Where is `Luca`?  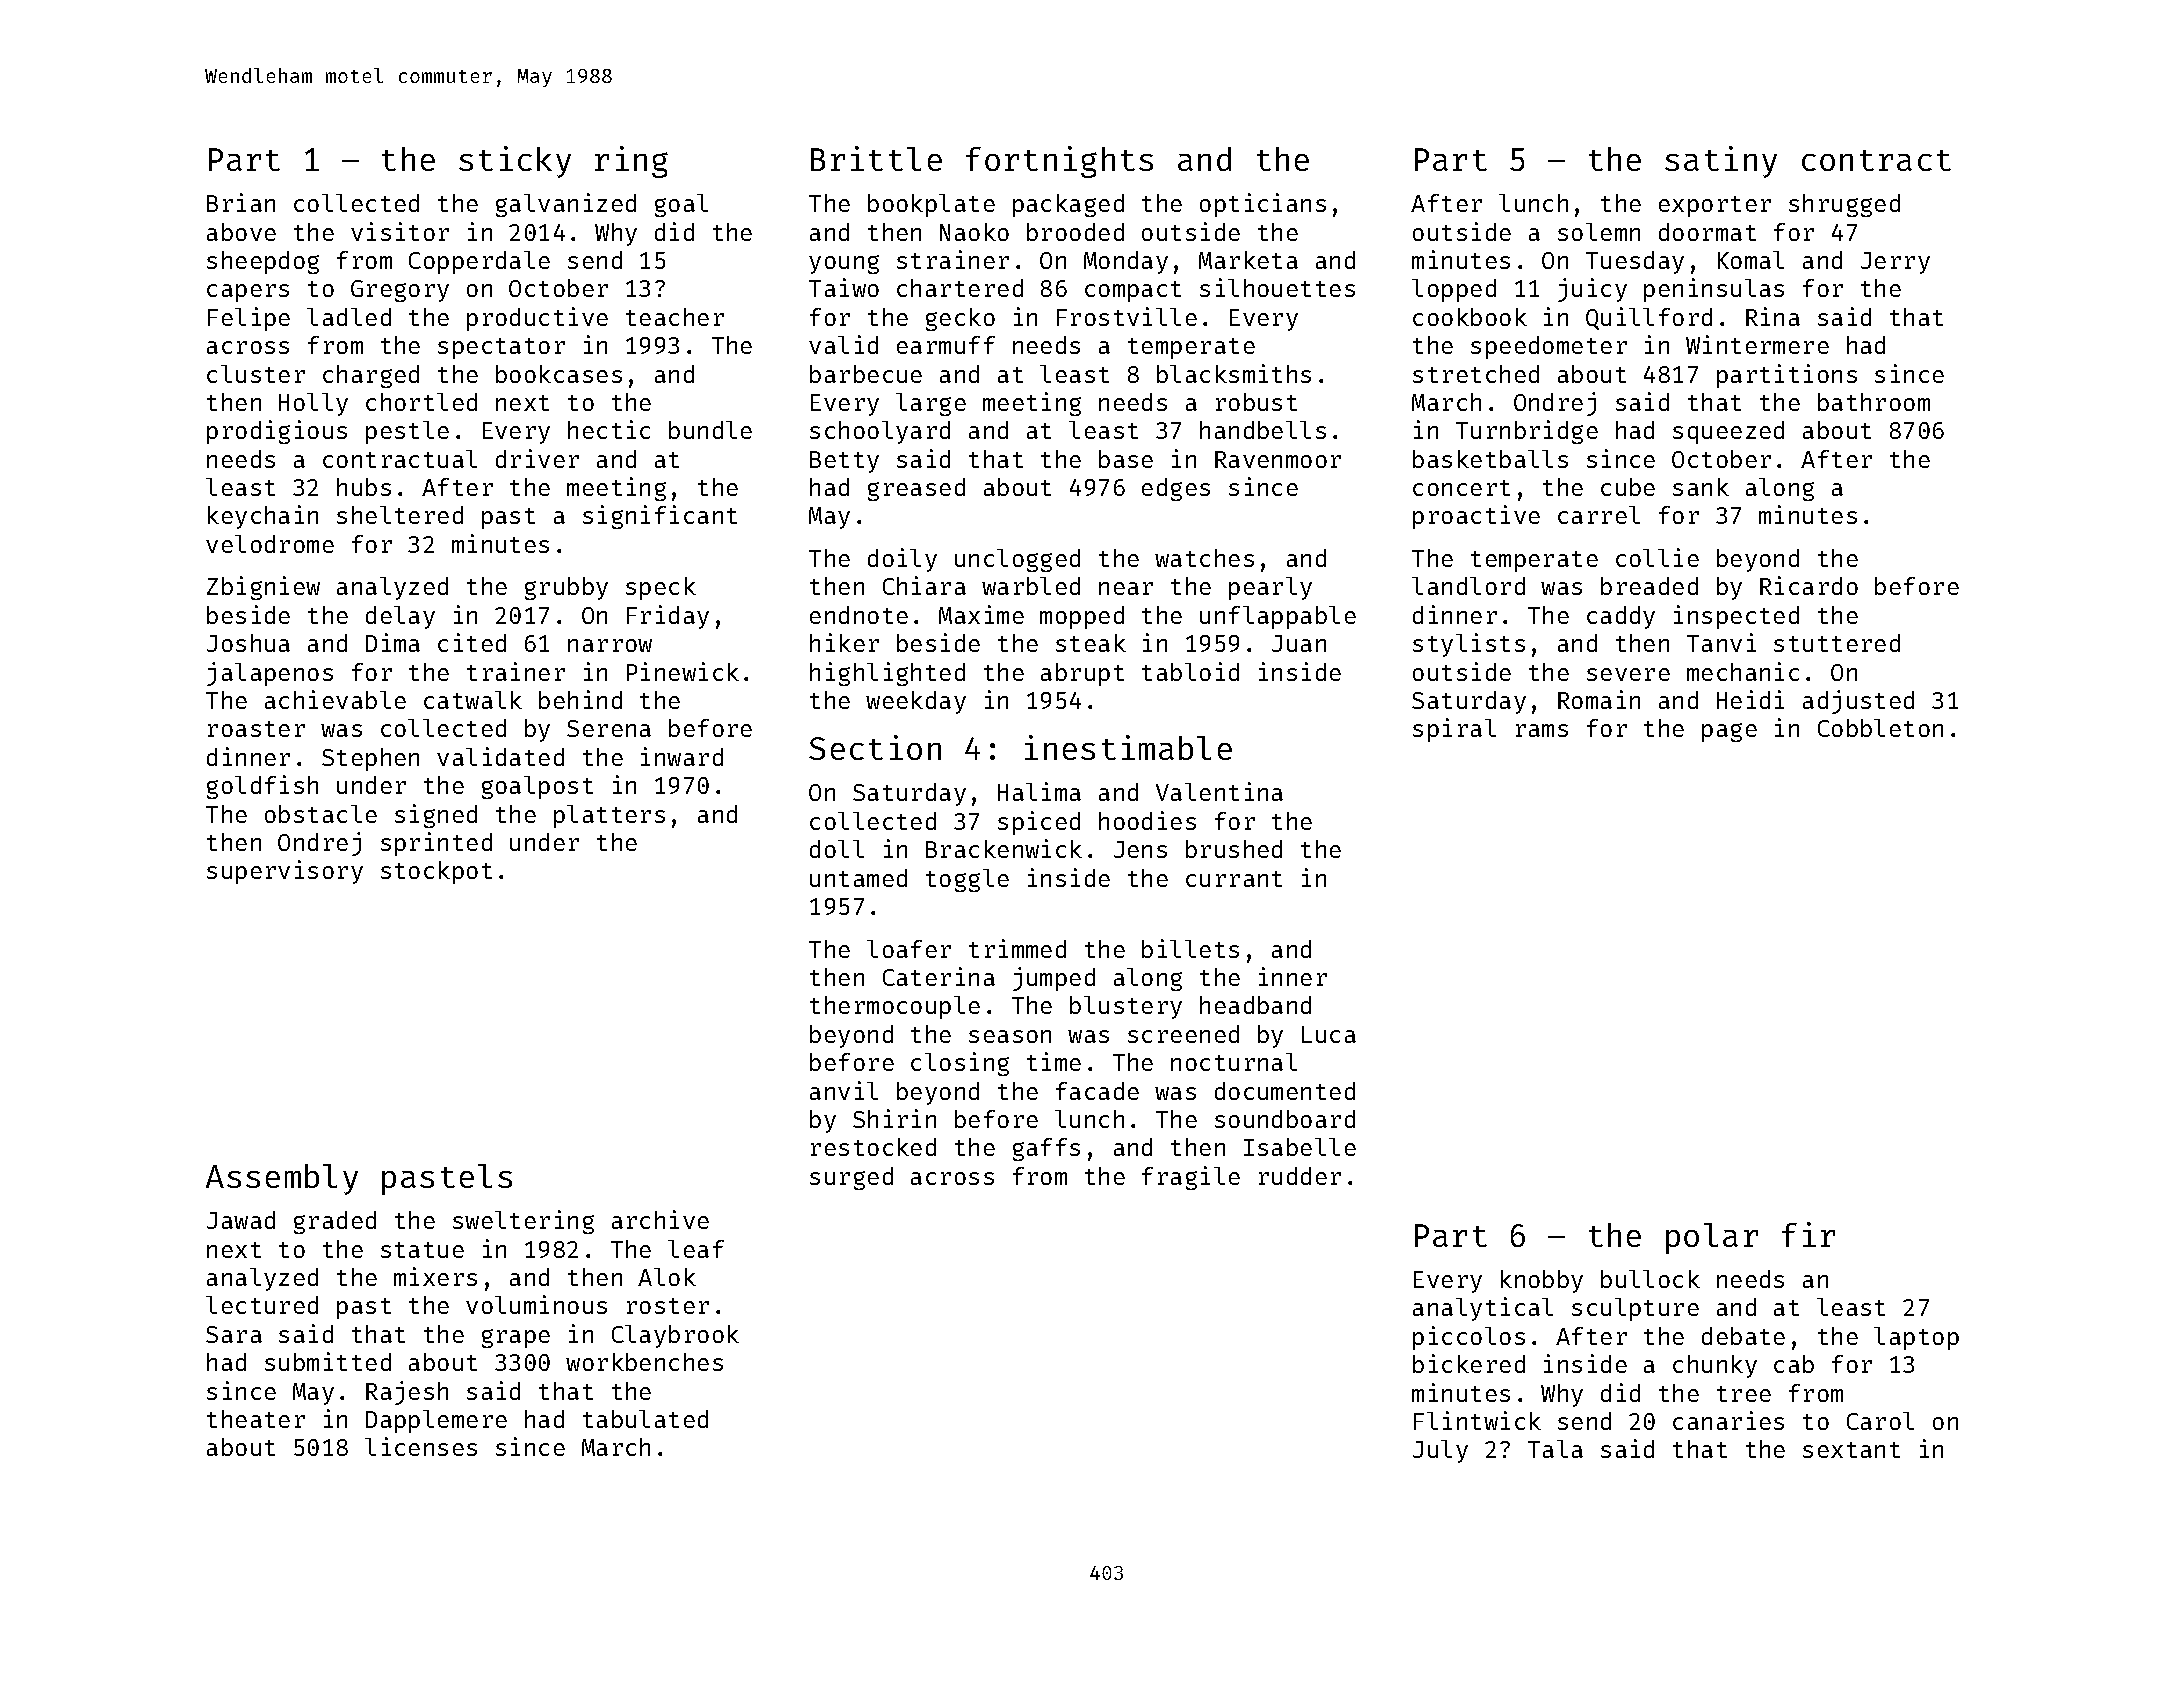 Luca is located at coordinates (1329, 1034).
